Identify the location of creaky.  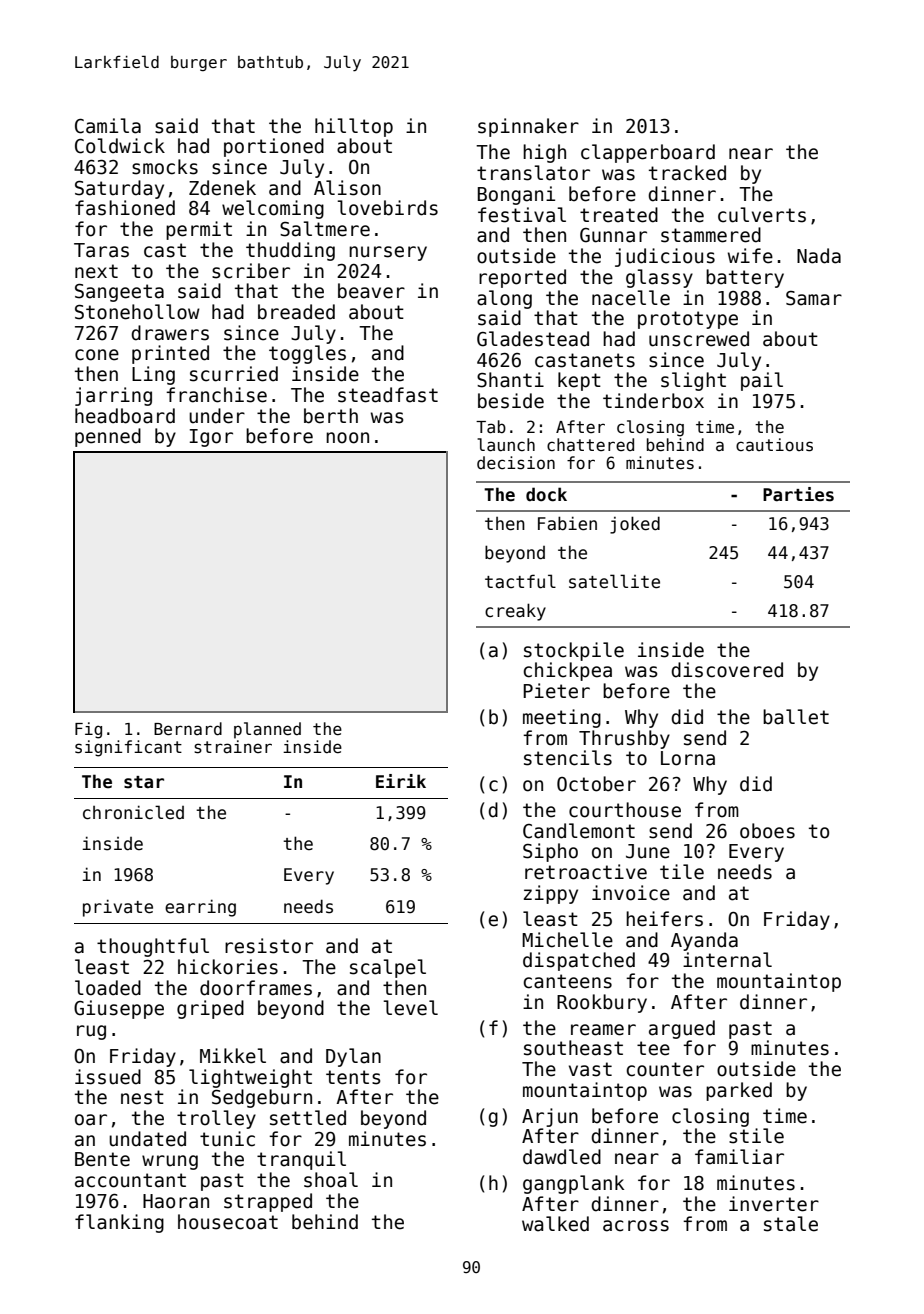
(515, 612).
